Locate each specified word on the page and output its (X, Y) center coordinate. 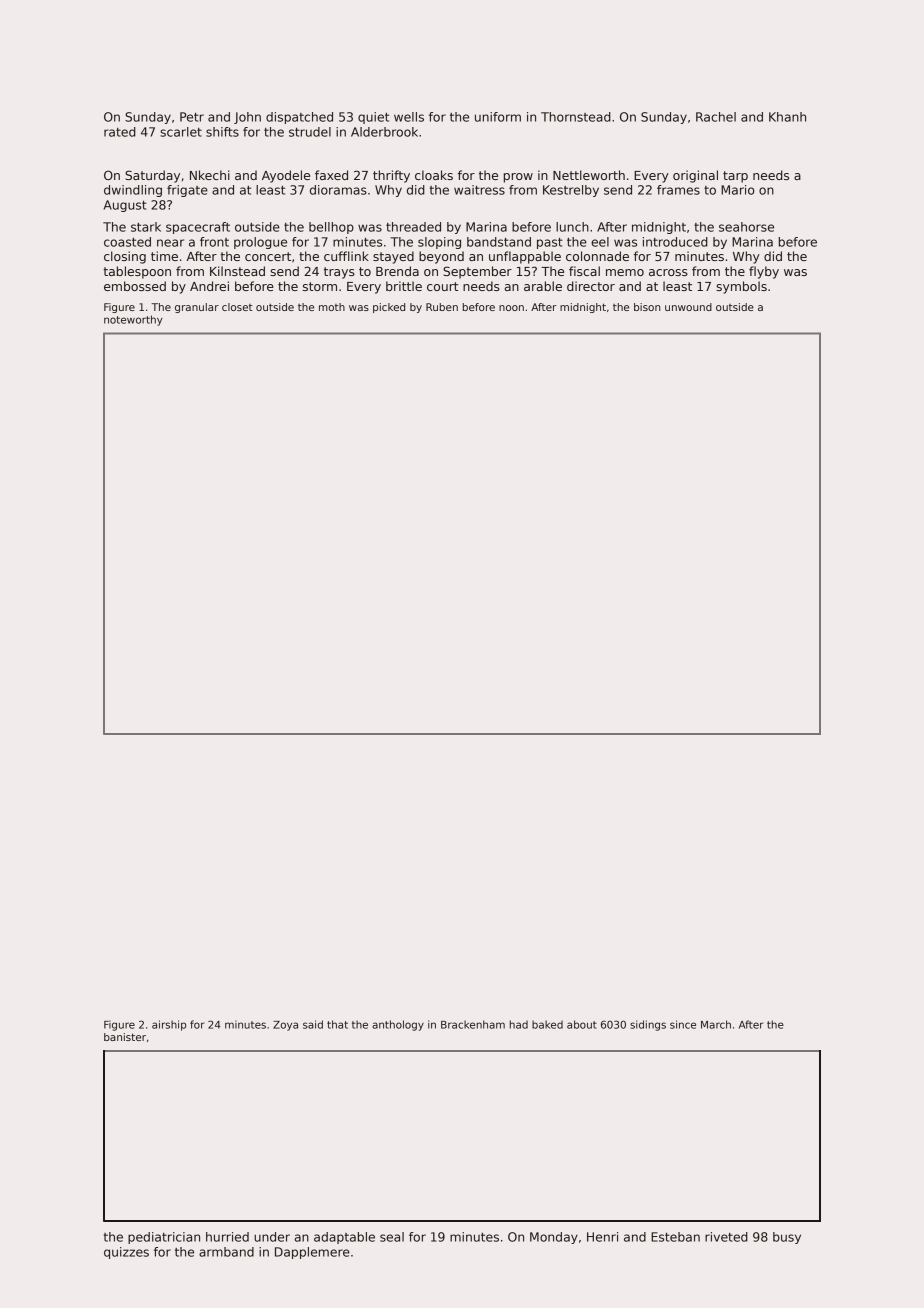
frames (678, 190)
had (519, 1024)
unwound (688, 307)
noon (511, 308)
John (247, 118)
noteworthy (133, 320)
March (716, 1024)
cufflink (346, 256)
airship (169, 1025)
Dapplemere (312, 1253)
